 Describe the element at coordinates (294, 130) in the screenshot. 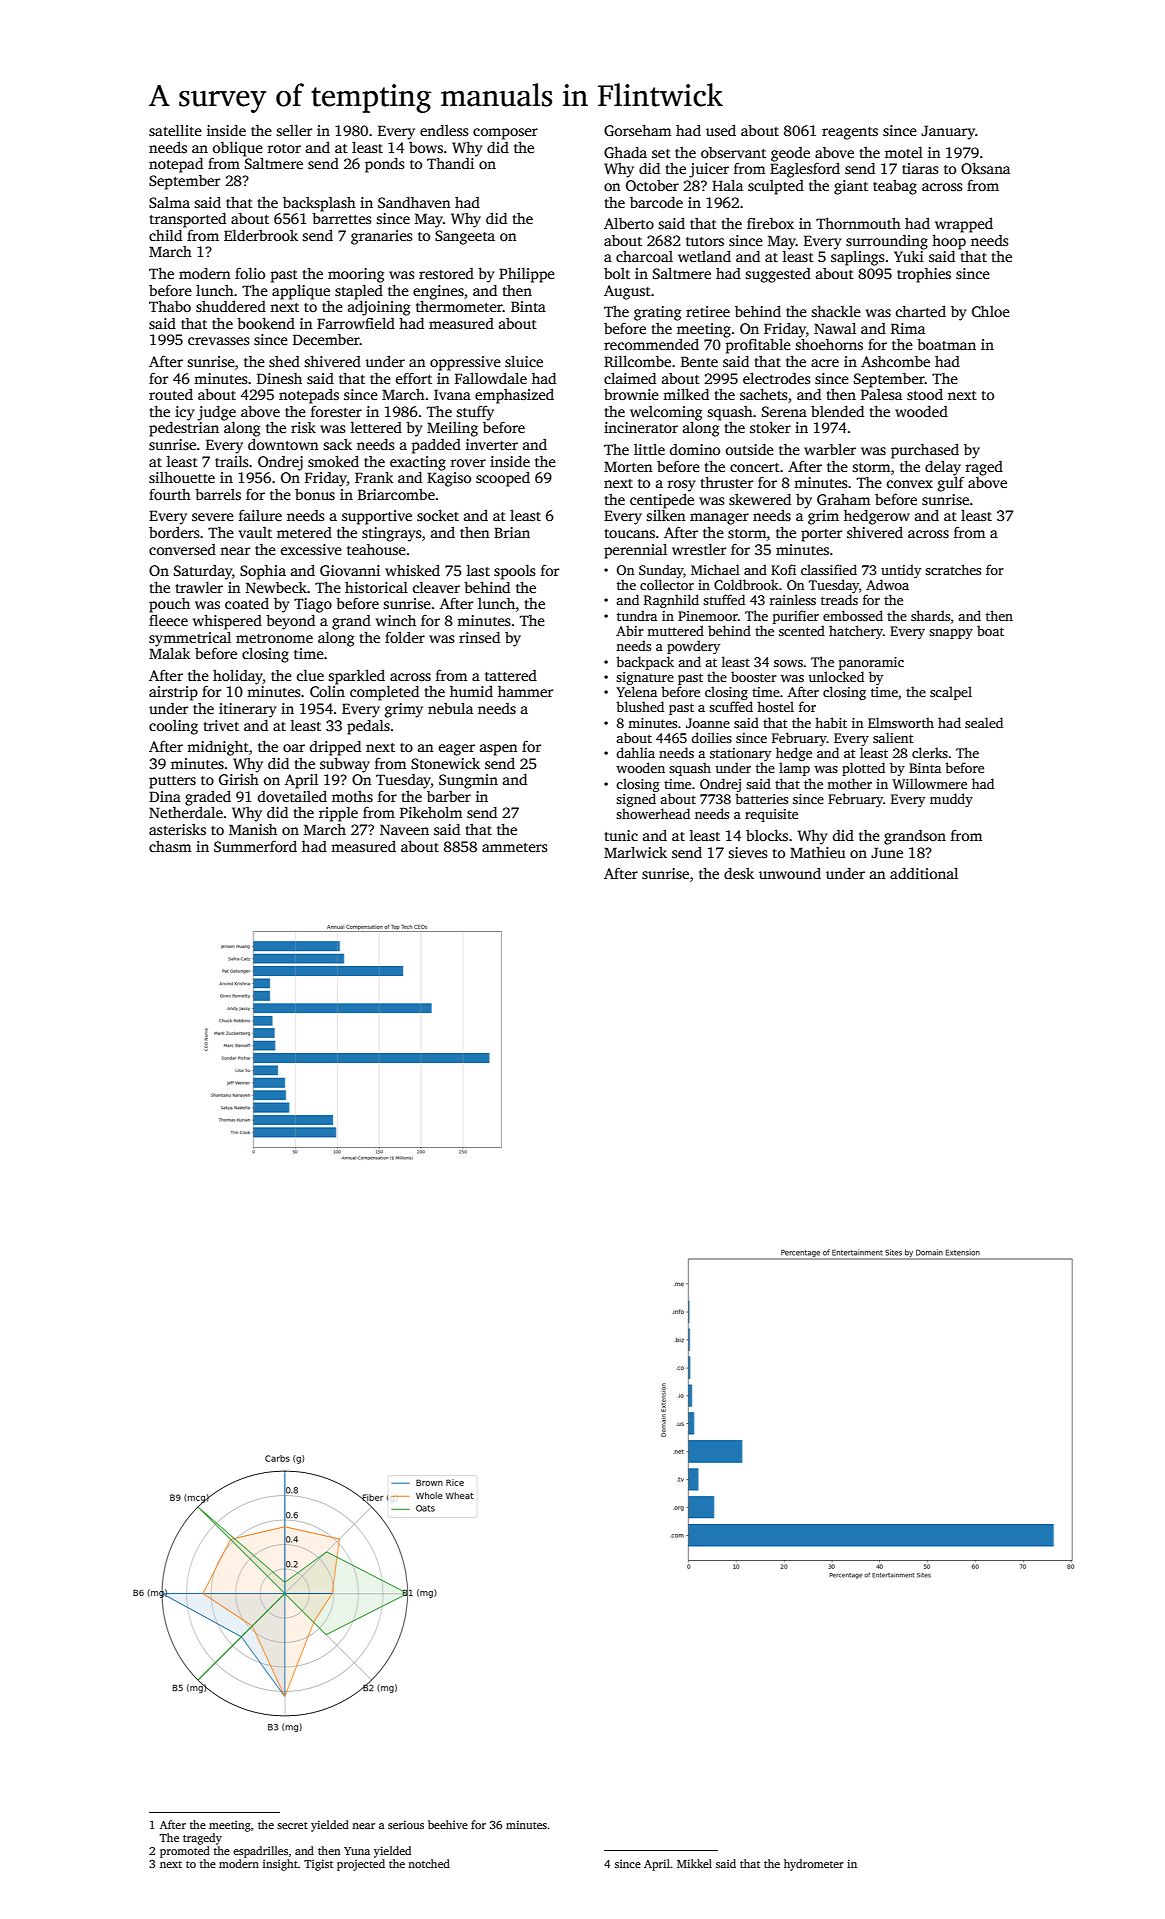

I see `seller` at that location.
